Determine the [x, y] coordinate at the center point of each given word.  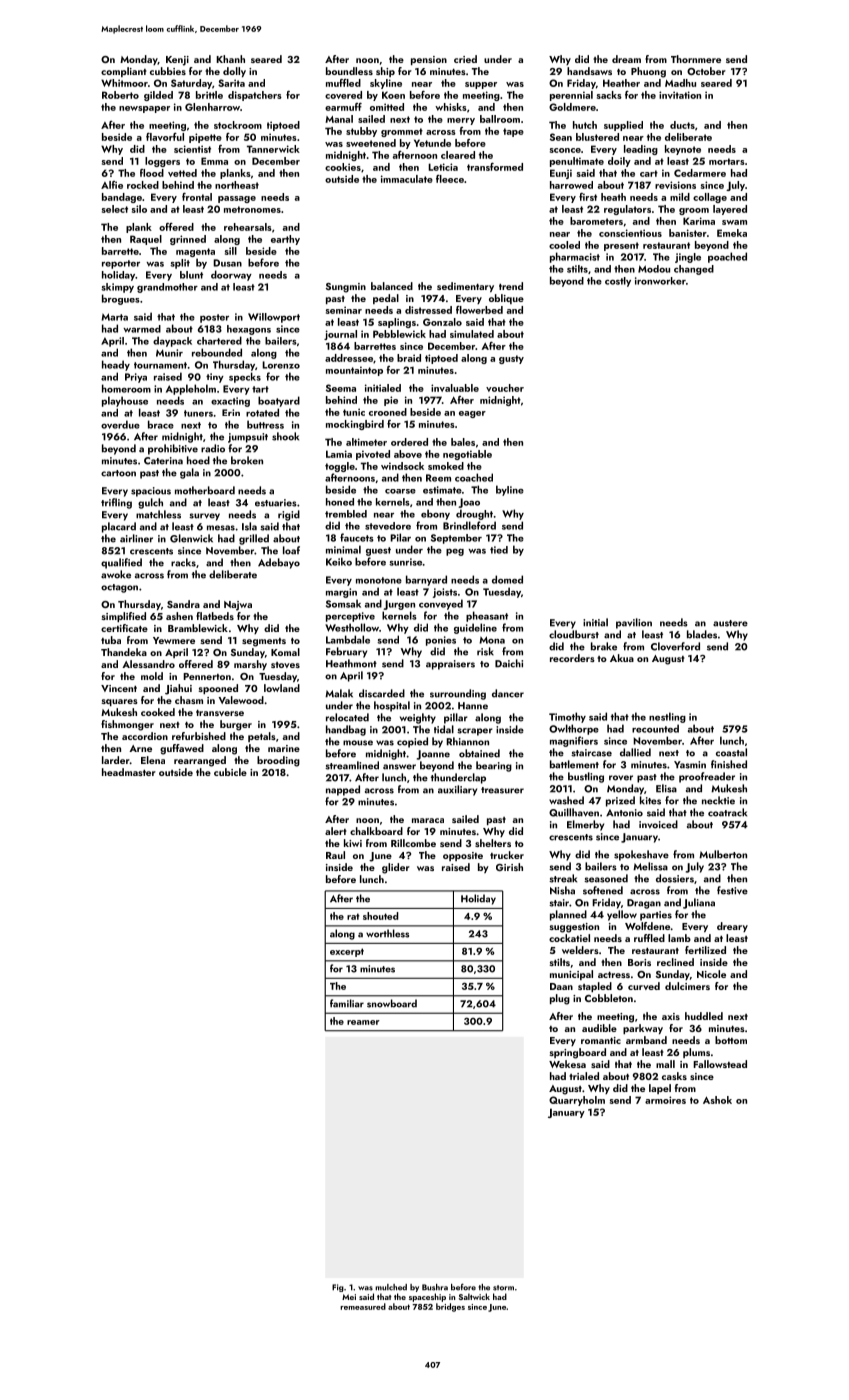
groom [694, 211]
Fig [338, 1288]
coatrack [727, 812]
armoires [665, 1100]
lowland [282, 688]
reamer [363, 1022]
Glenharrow [212, 107]
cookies [343, 167]
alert [336, 831]
